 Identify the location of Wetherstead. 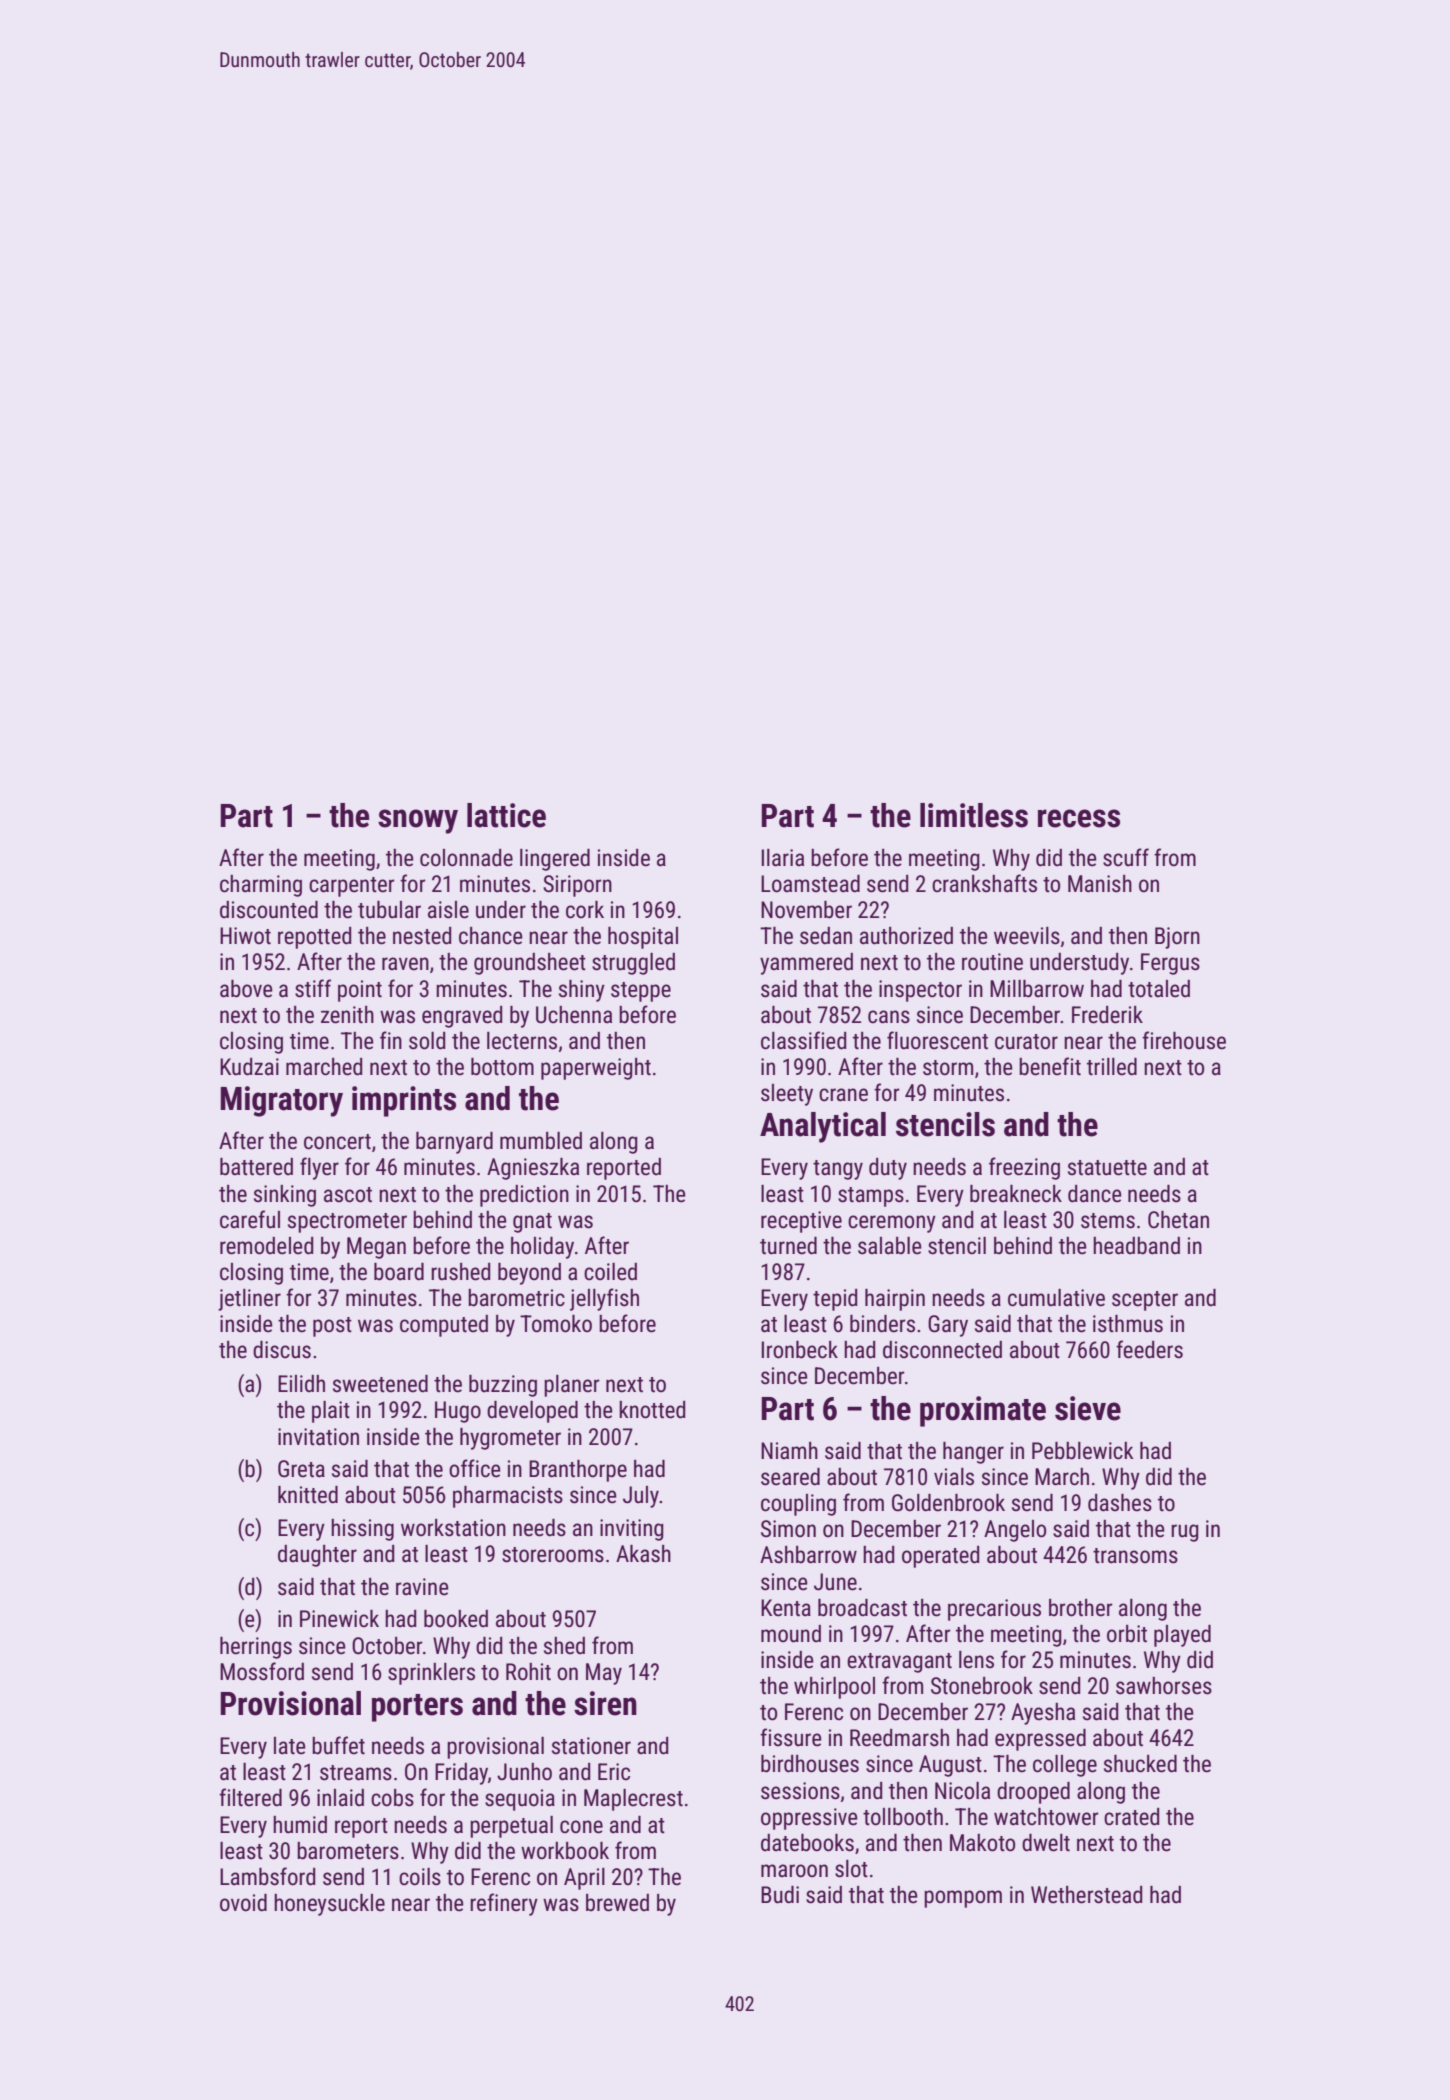
(1086, 1895).
